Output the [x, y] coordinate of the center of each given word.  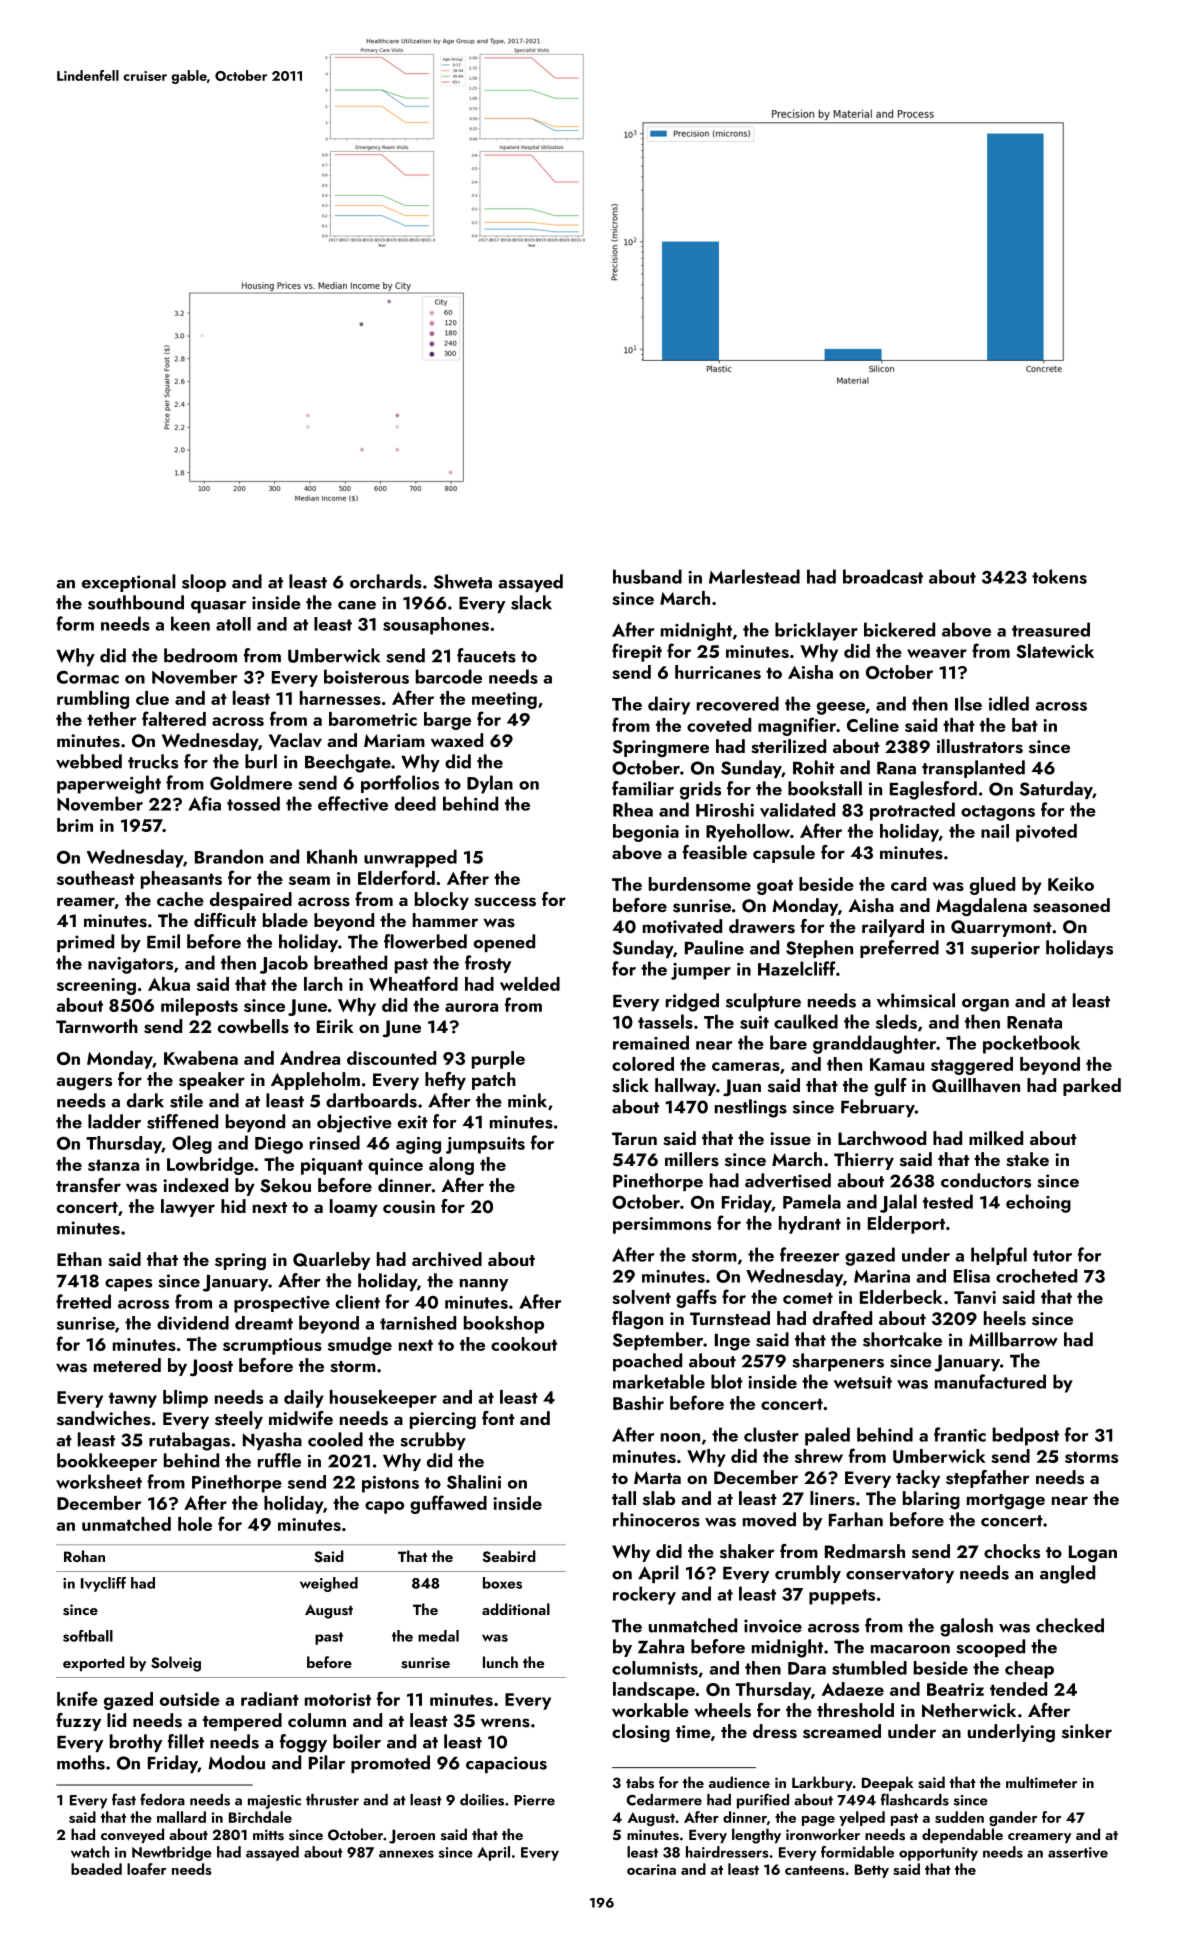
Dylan [490, 784]
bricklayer [816, 631]
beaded [96, 1869]
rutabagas [189, 1441]
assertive [1078, 1852]
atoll [233, 624]
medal [438, 1636]
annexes [406, 1854]
